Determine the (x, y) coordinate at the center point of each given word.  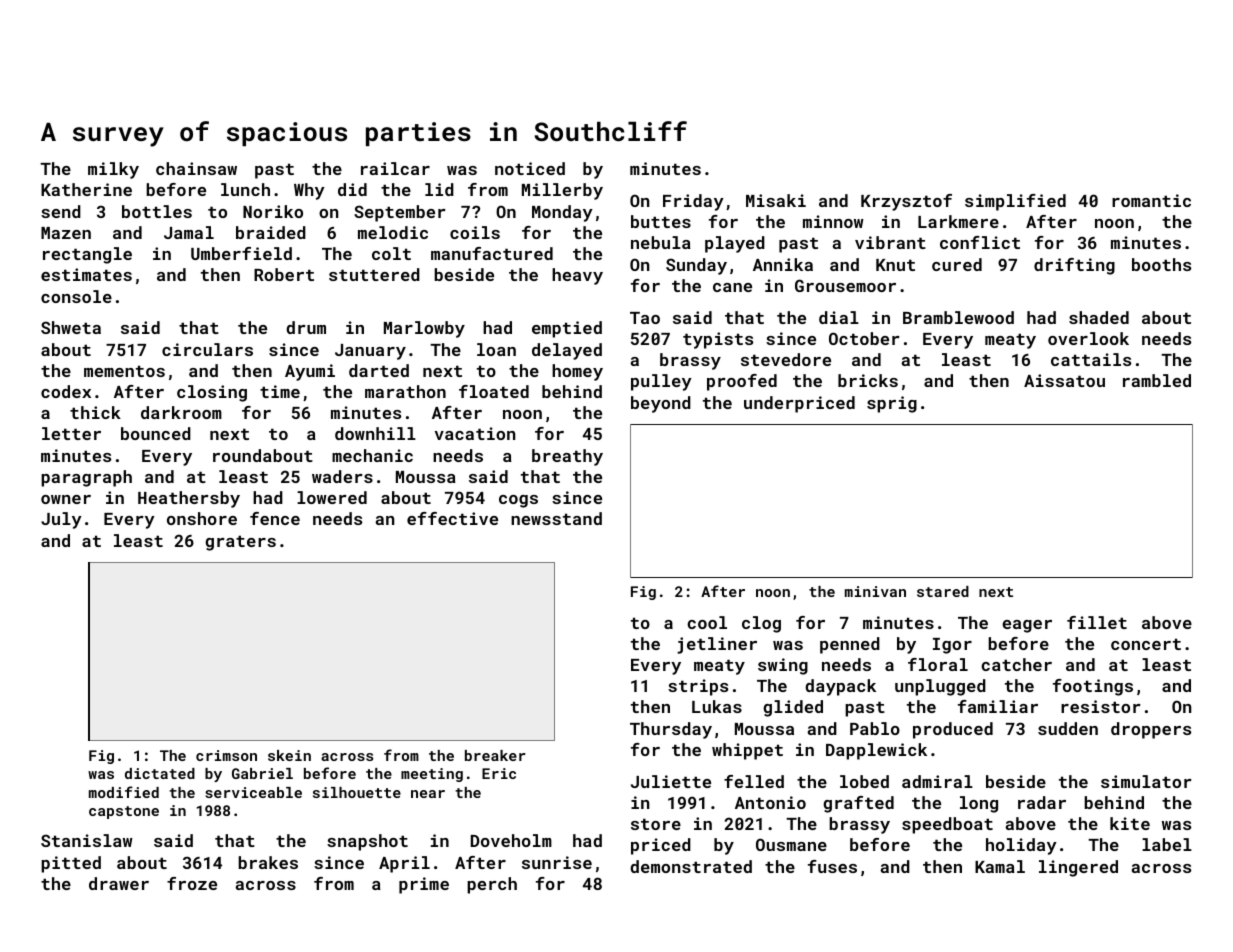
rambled (1157, 380)
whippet (747, 751)
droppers (1151, 730)
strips (698, 687)
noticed (530, 168)
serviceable (253, 792)
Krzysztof (906, 202)
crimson (226, 755)
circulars (207, 349)
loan (496, 349)
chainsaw (196, 168)
